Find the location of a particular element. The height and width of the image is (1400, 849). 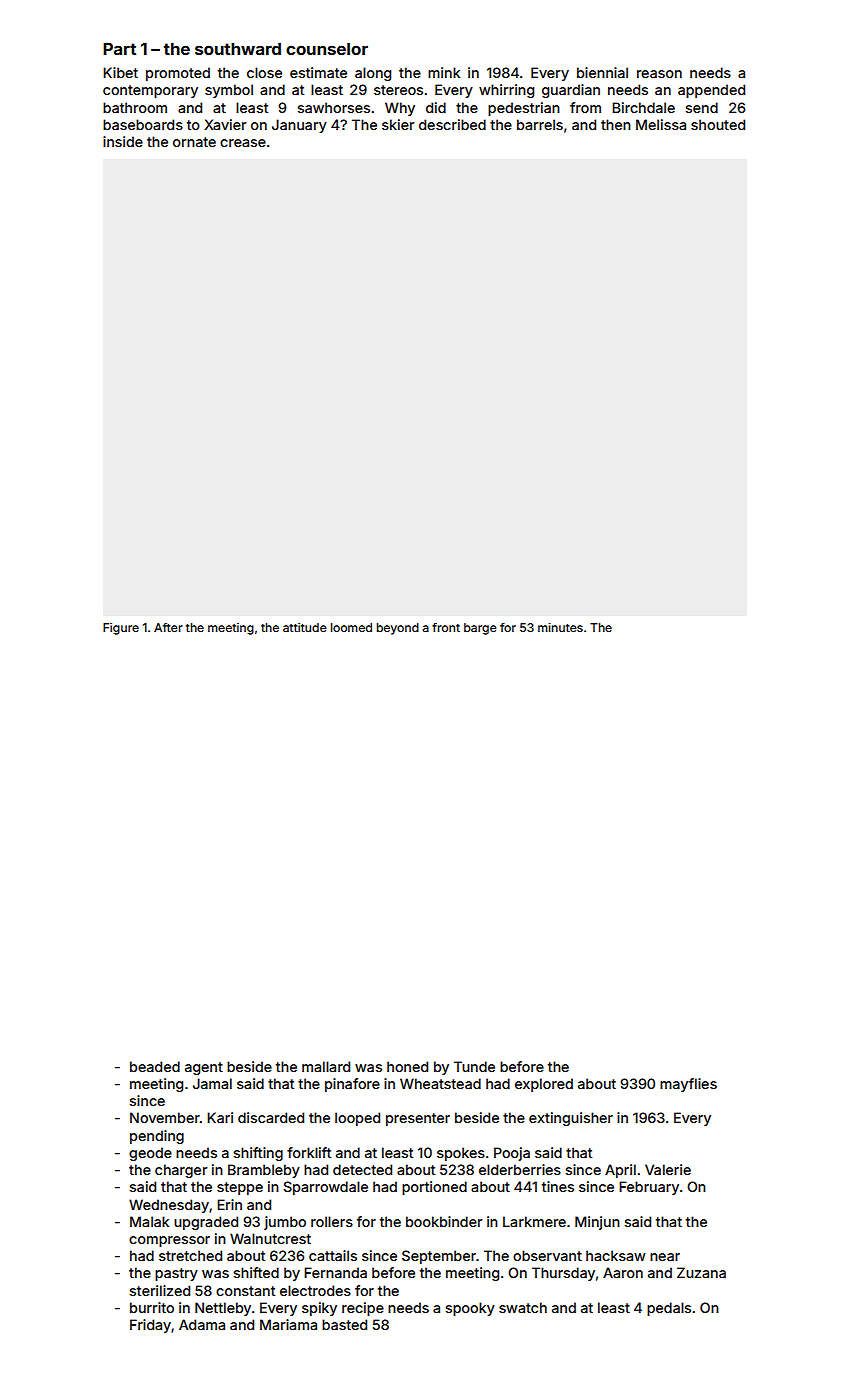

After is located at coordinates (168, 627).
